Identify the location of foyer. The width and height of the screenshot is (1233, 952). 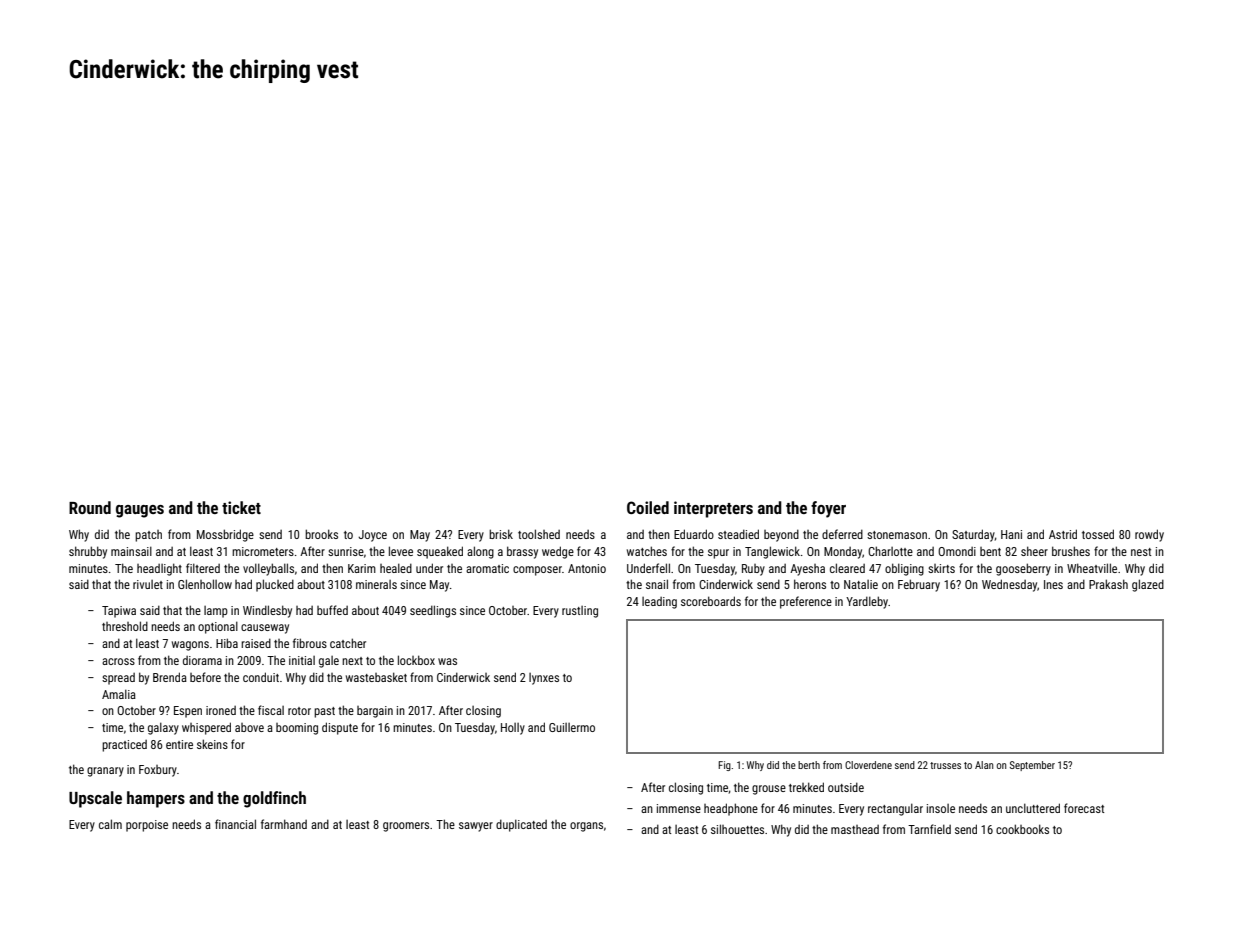
(828, 509).
